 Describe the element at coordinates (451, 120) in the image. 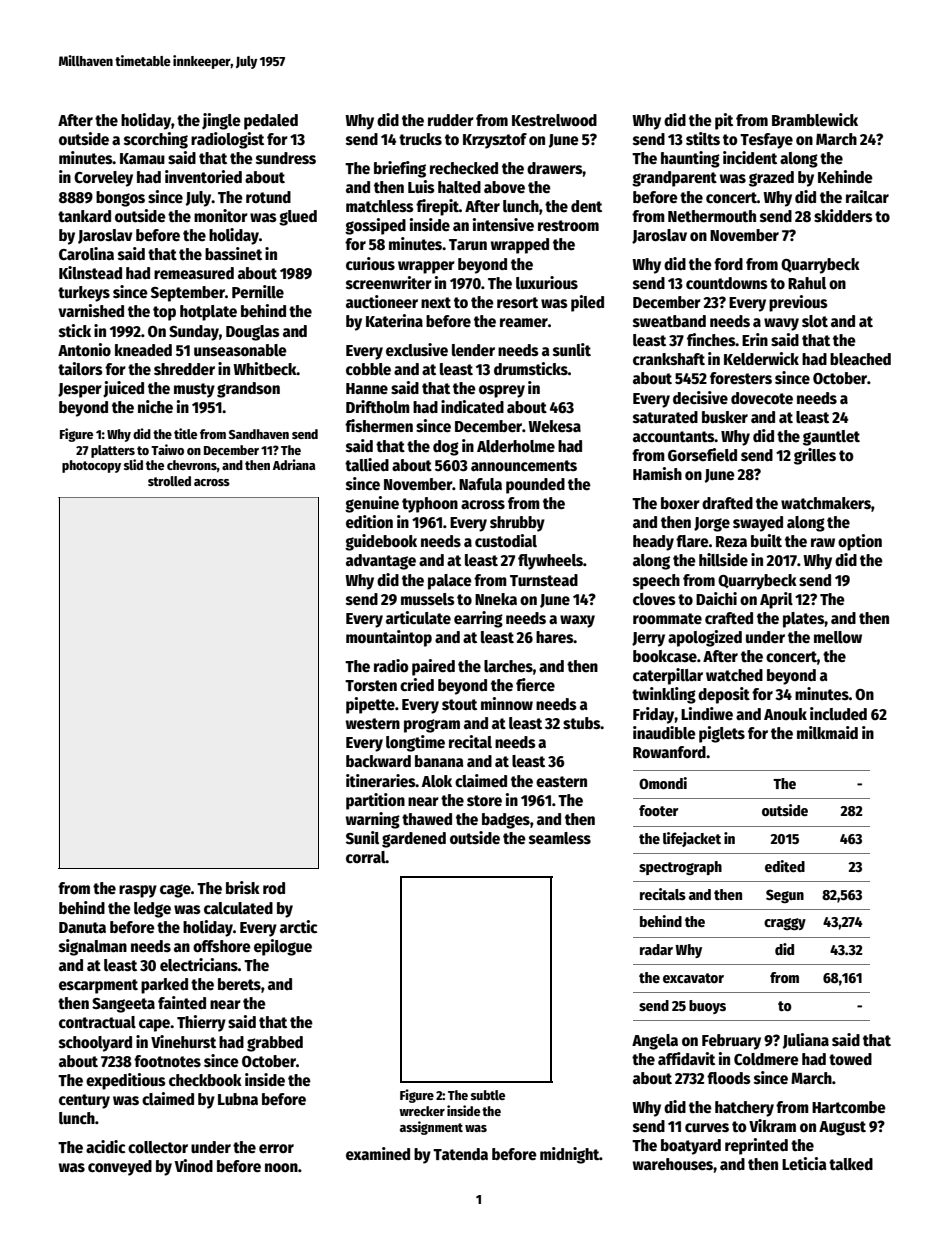

I see `rudder` at that location.
